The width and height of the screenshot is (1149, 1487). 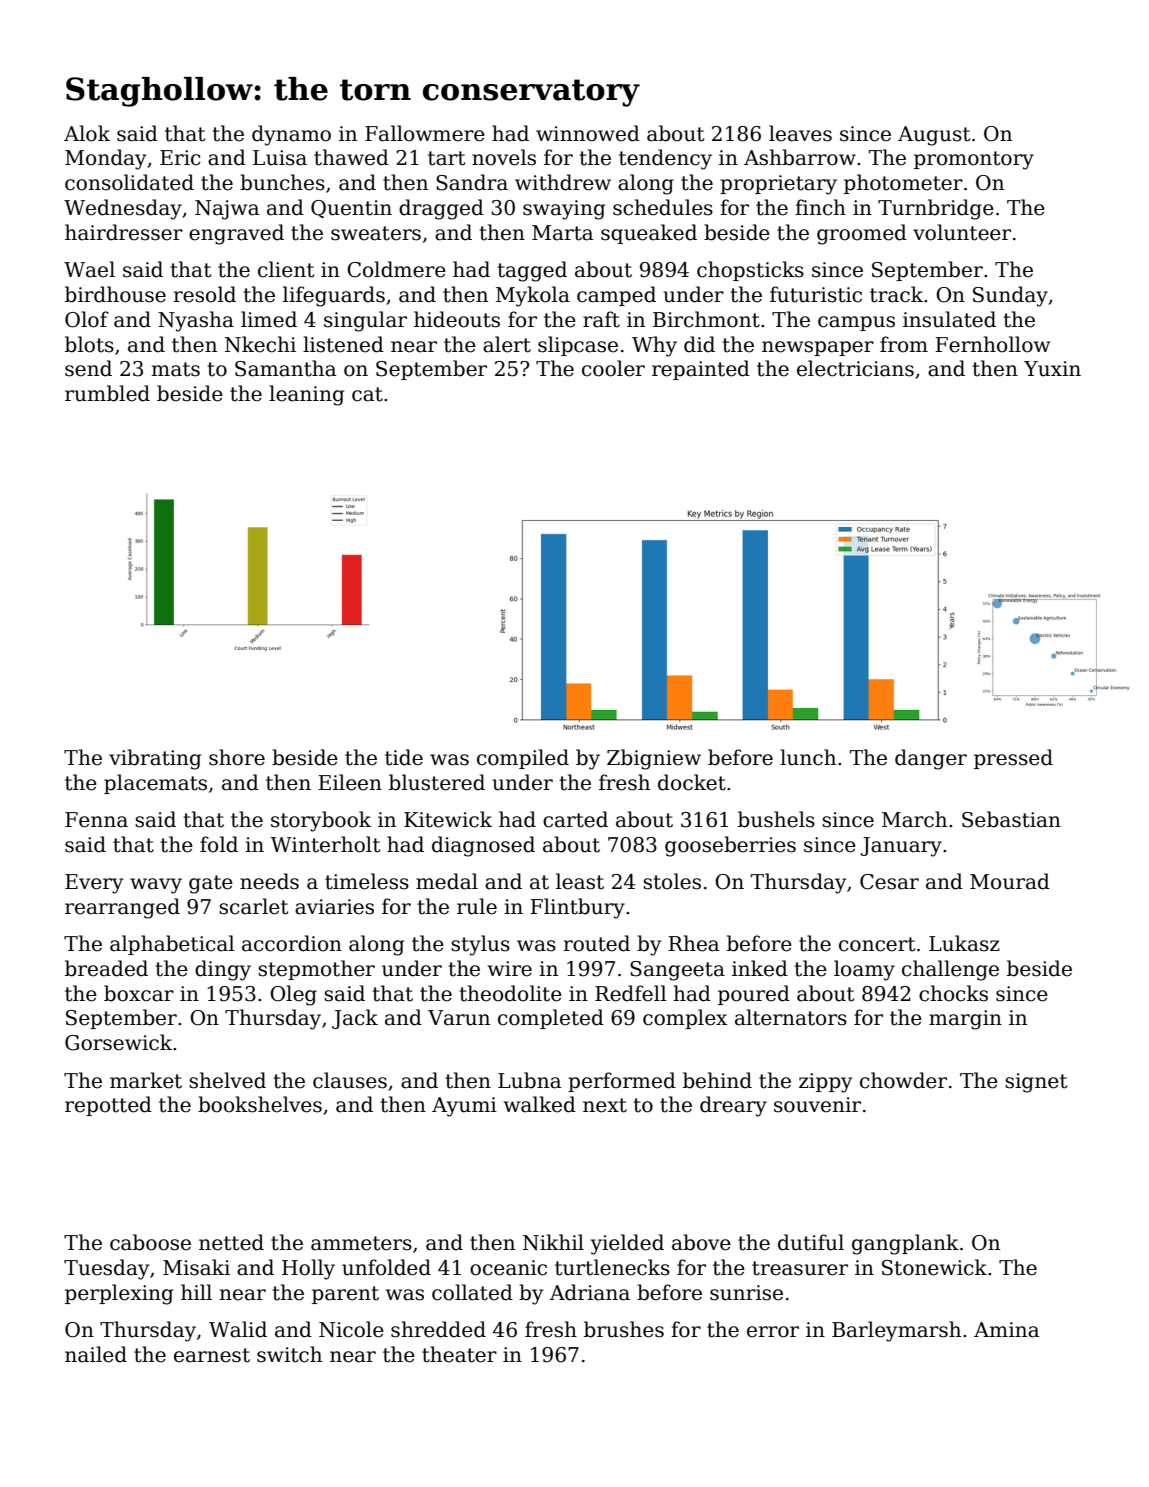 I want to click on gate, so click(x=211, y=884).
